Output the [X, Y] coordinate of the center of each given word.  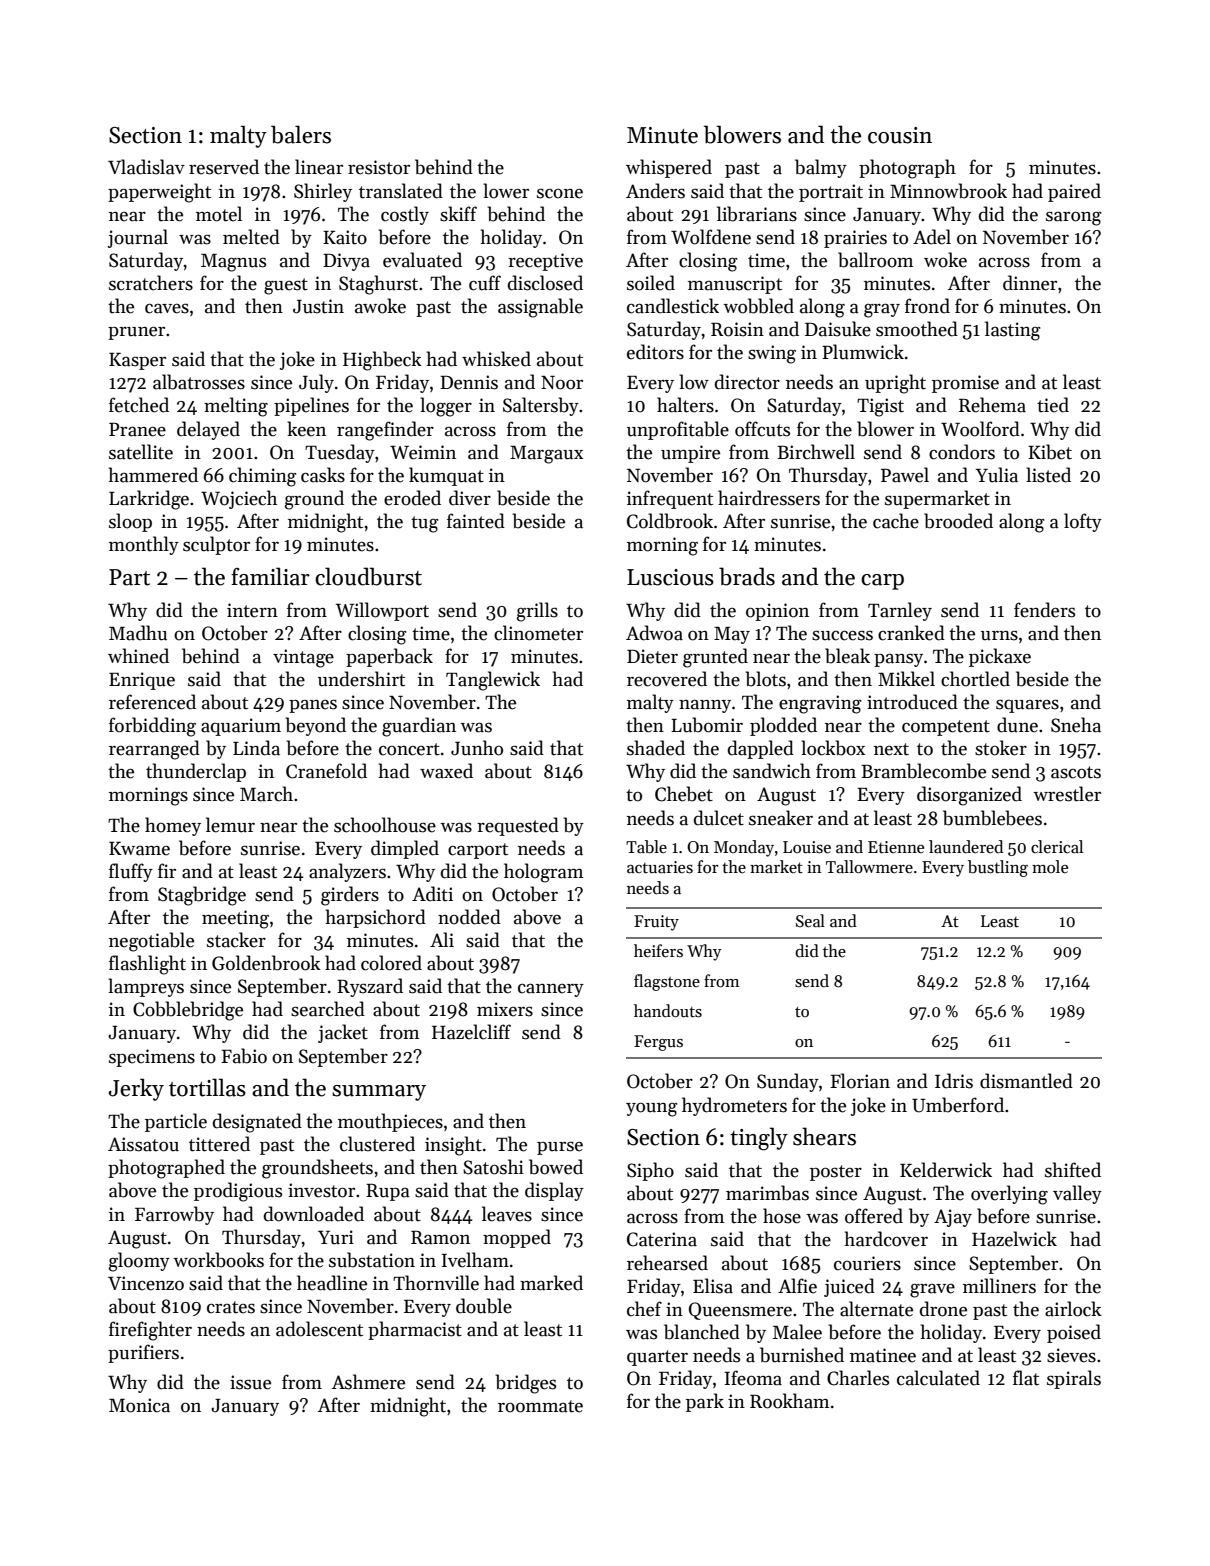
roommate [540, 1406]
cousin [900, 135]
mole [1050, 866]
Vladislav [146, 167]
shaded [656, 748]
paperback [389, 657]
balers [301, 134]
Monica [139, 1405]
